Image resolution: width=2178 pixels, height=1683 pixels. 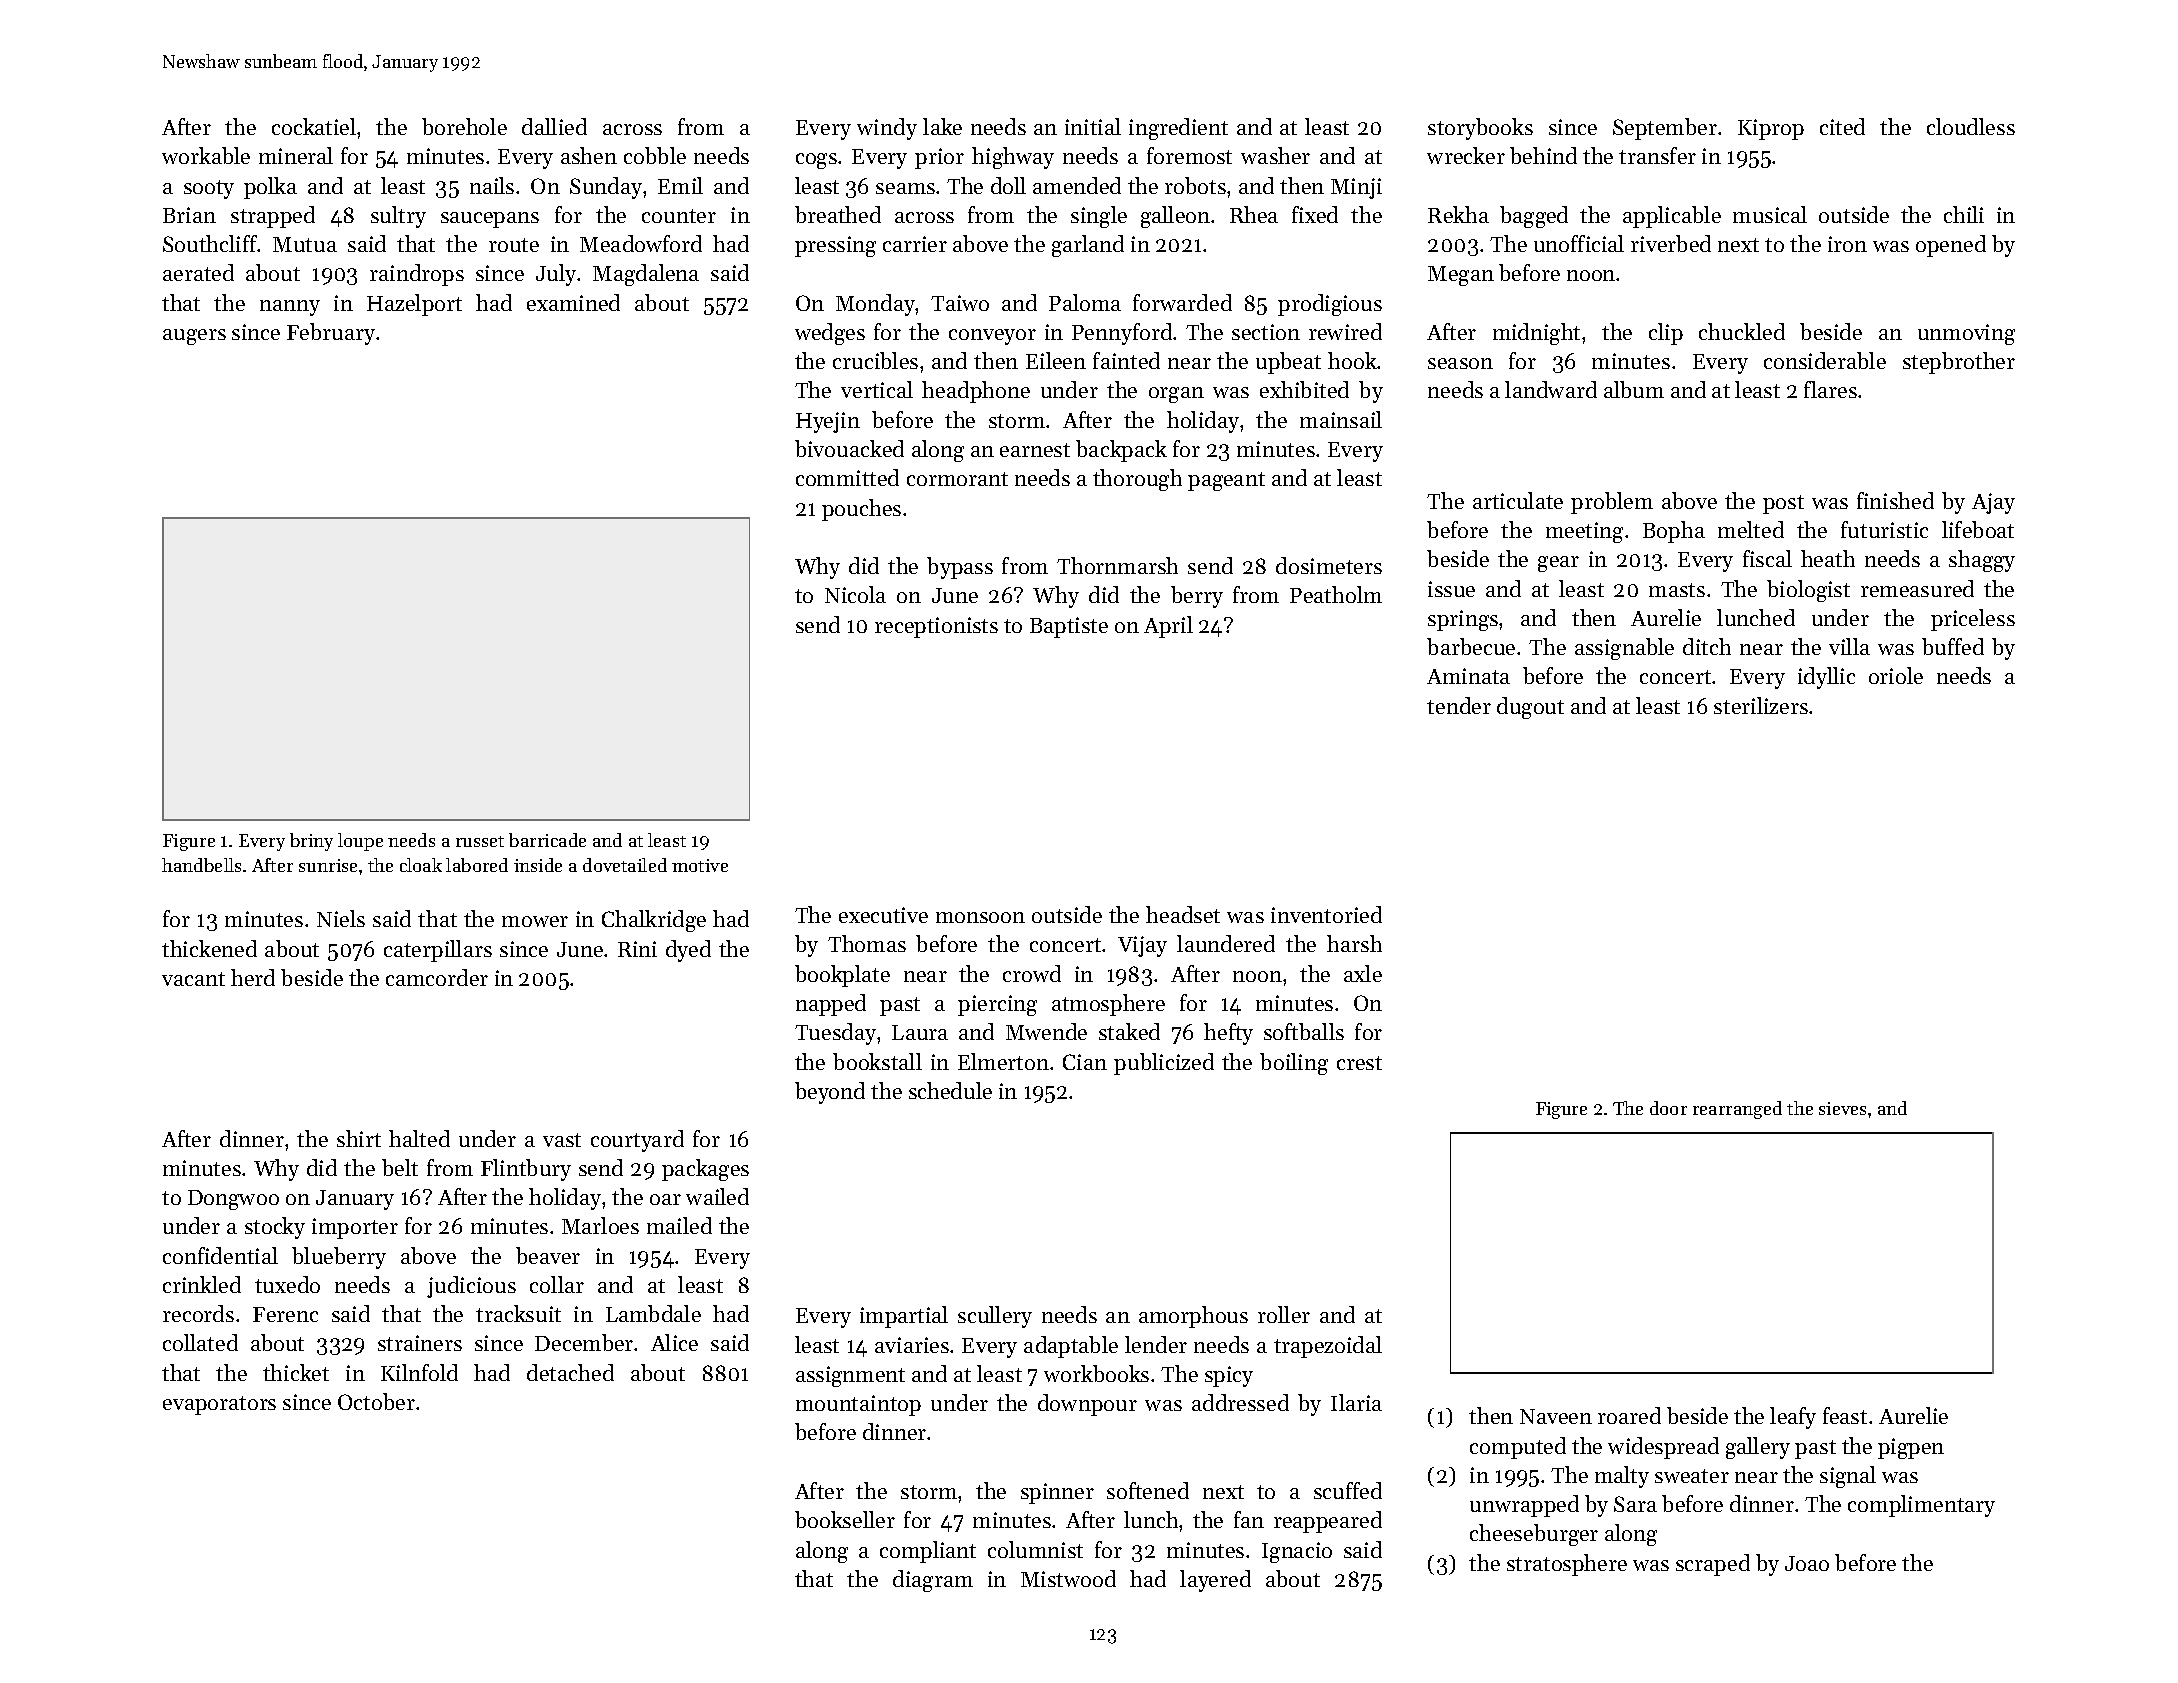 What do you see at coordinates (1896, 675) in the page?
I see `oriole` at bounding box center [1896, 675].
